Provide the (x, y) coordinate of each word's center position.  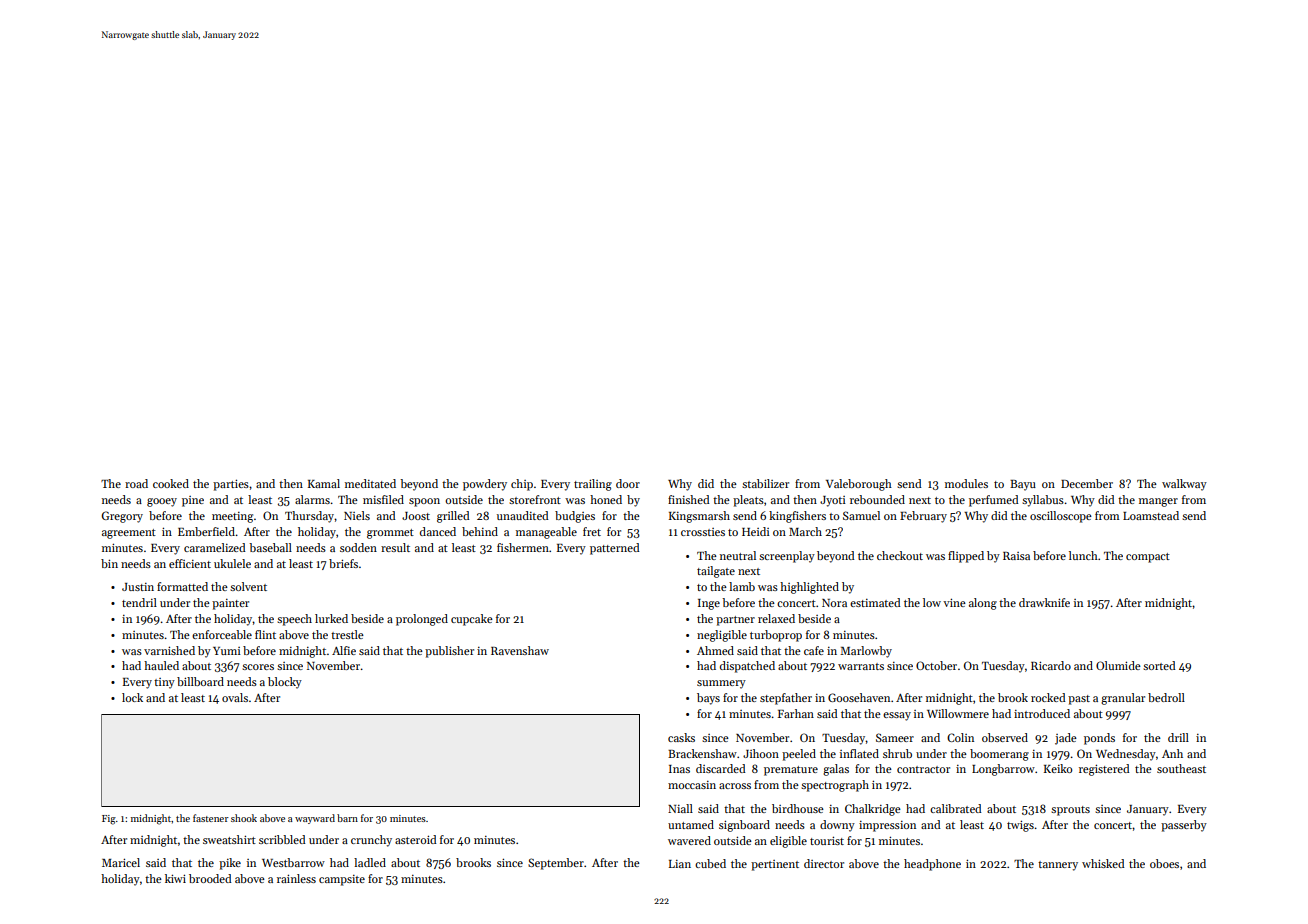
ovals (235, 697)
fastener (211, 818)
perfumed (994, 501)
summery (721, 684)
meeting (232, 517)
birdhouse (798, 808)
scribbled (282, 839)
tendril (139, 602)
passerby (1184, 826)
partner (735, 621)
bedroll (1166, 697)
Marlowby (866, 652)
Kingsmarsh (699, 517)
